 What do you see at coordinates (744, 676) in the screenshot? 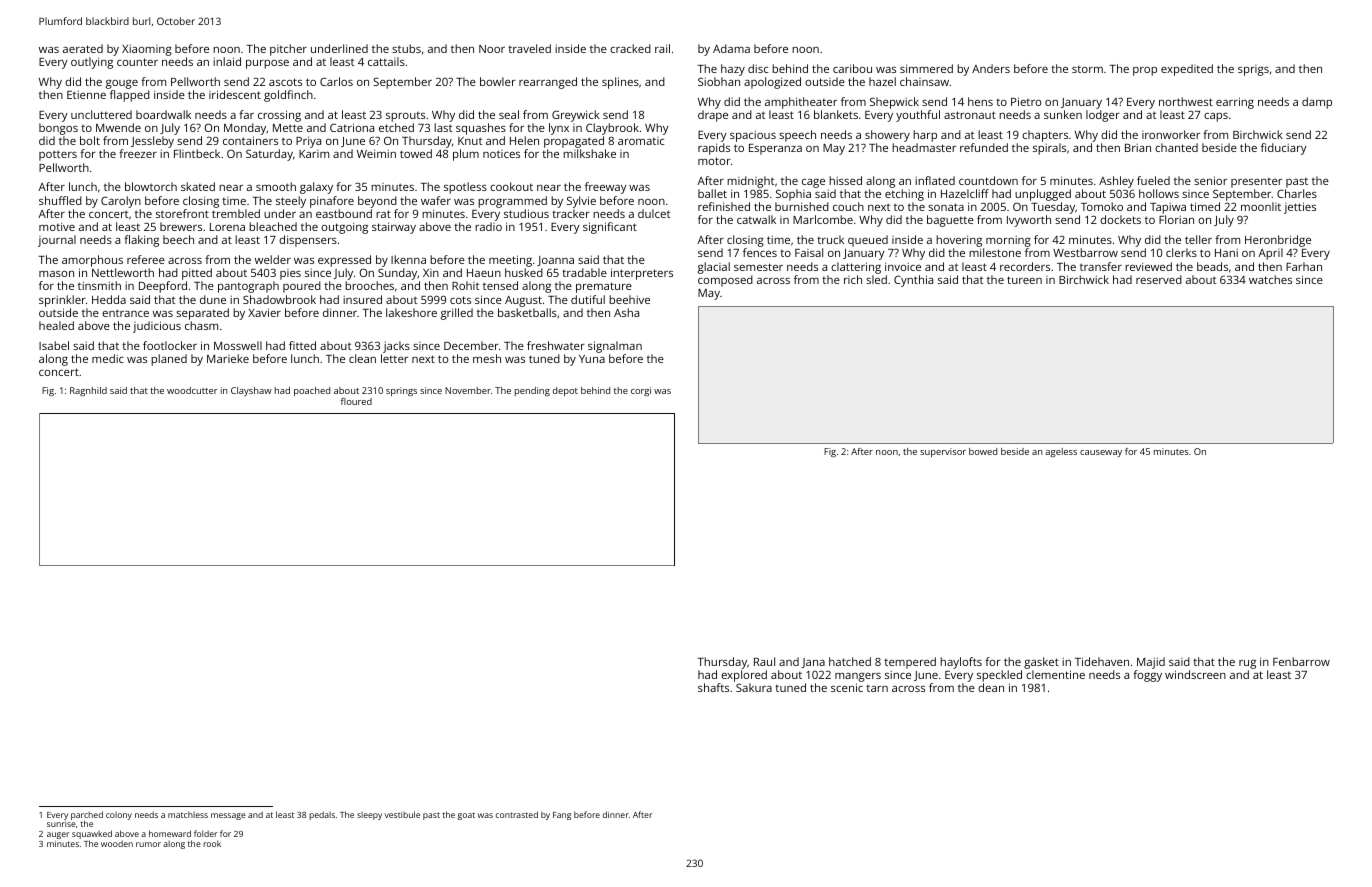
I see `explored` at bounding box center [744, 676].
